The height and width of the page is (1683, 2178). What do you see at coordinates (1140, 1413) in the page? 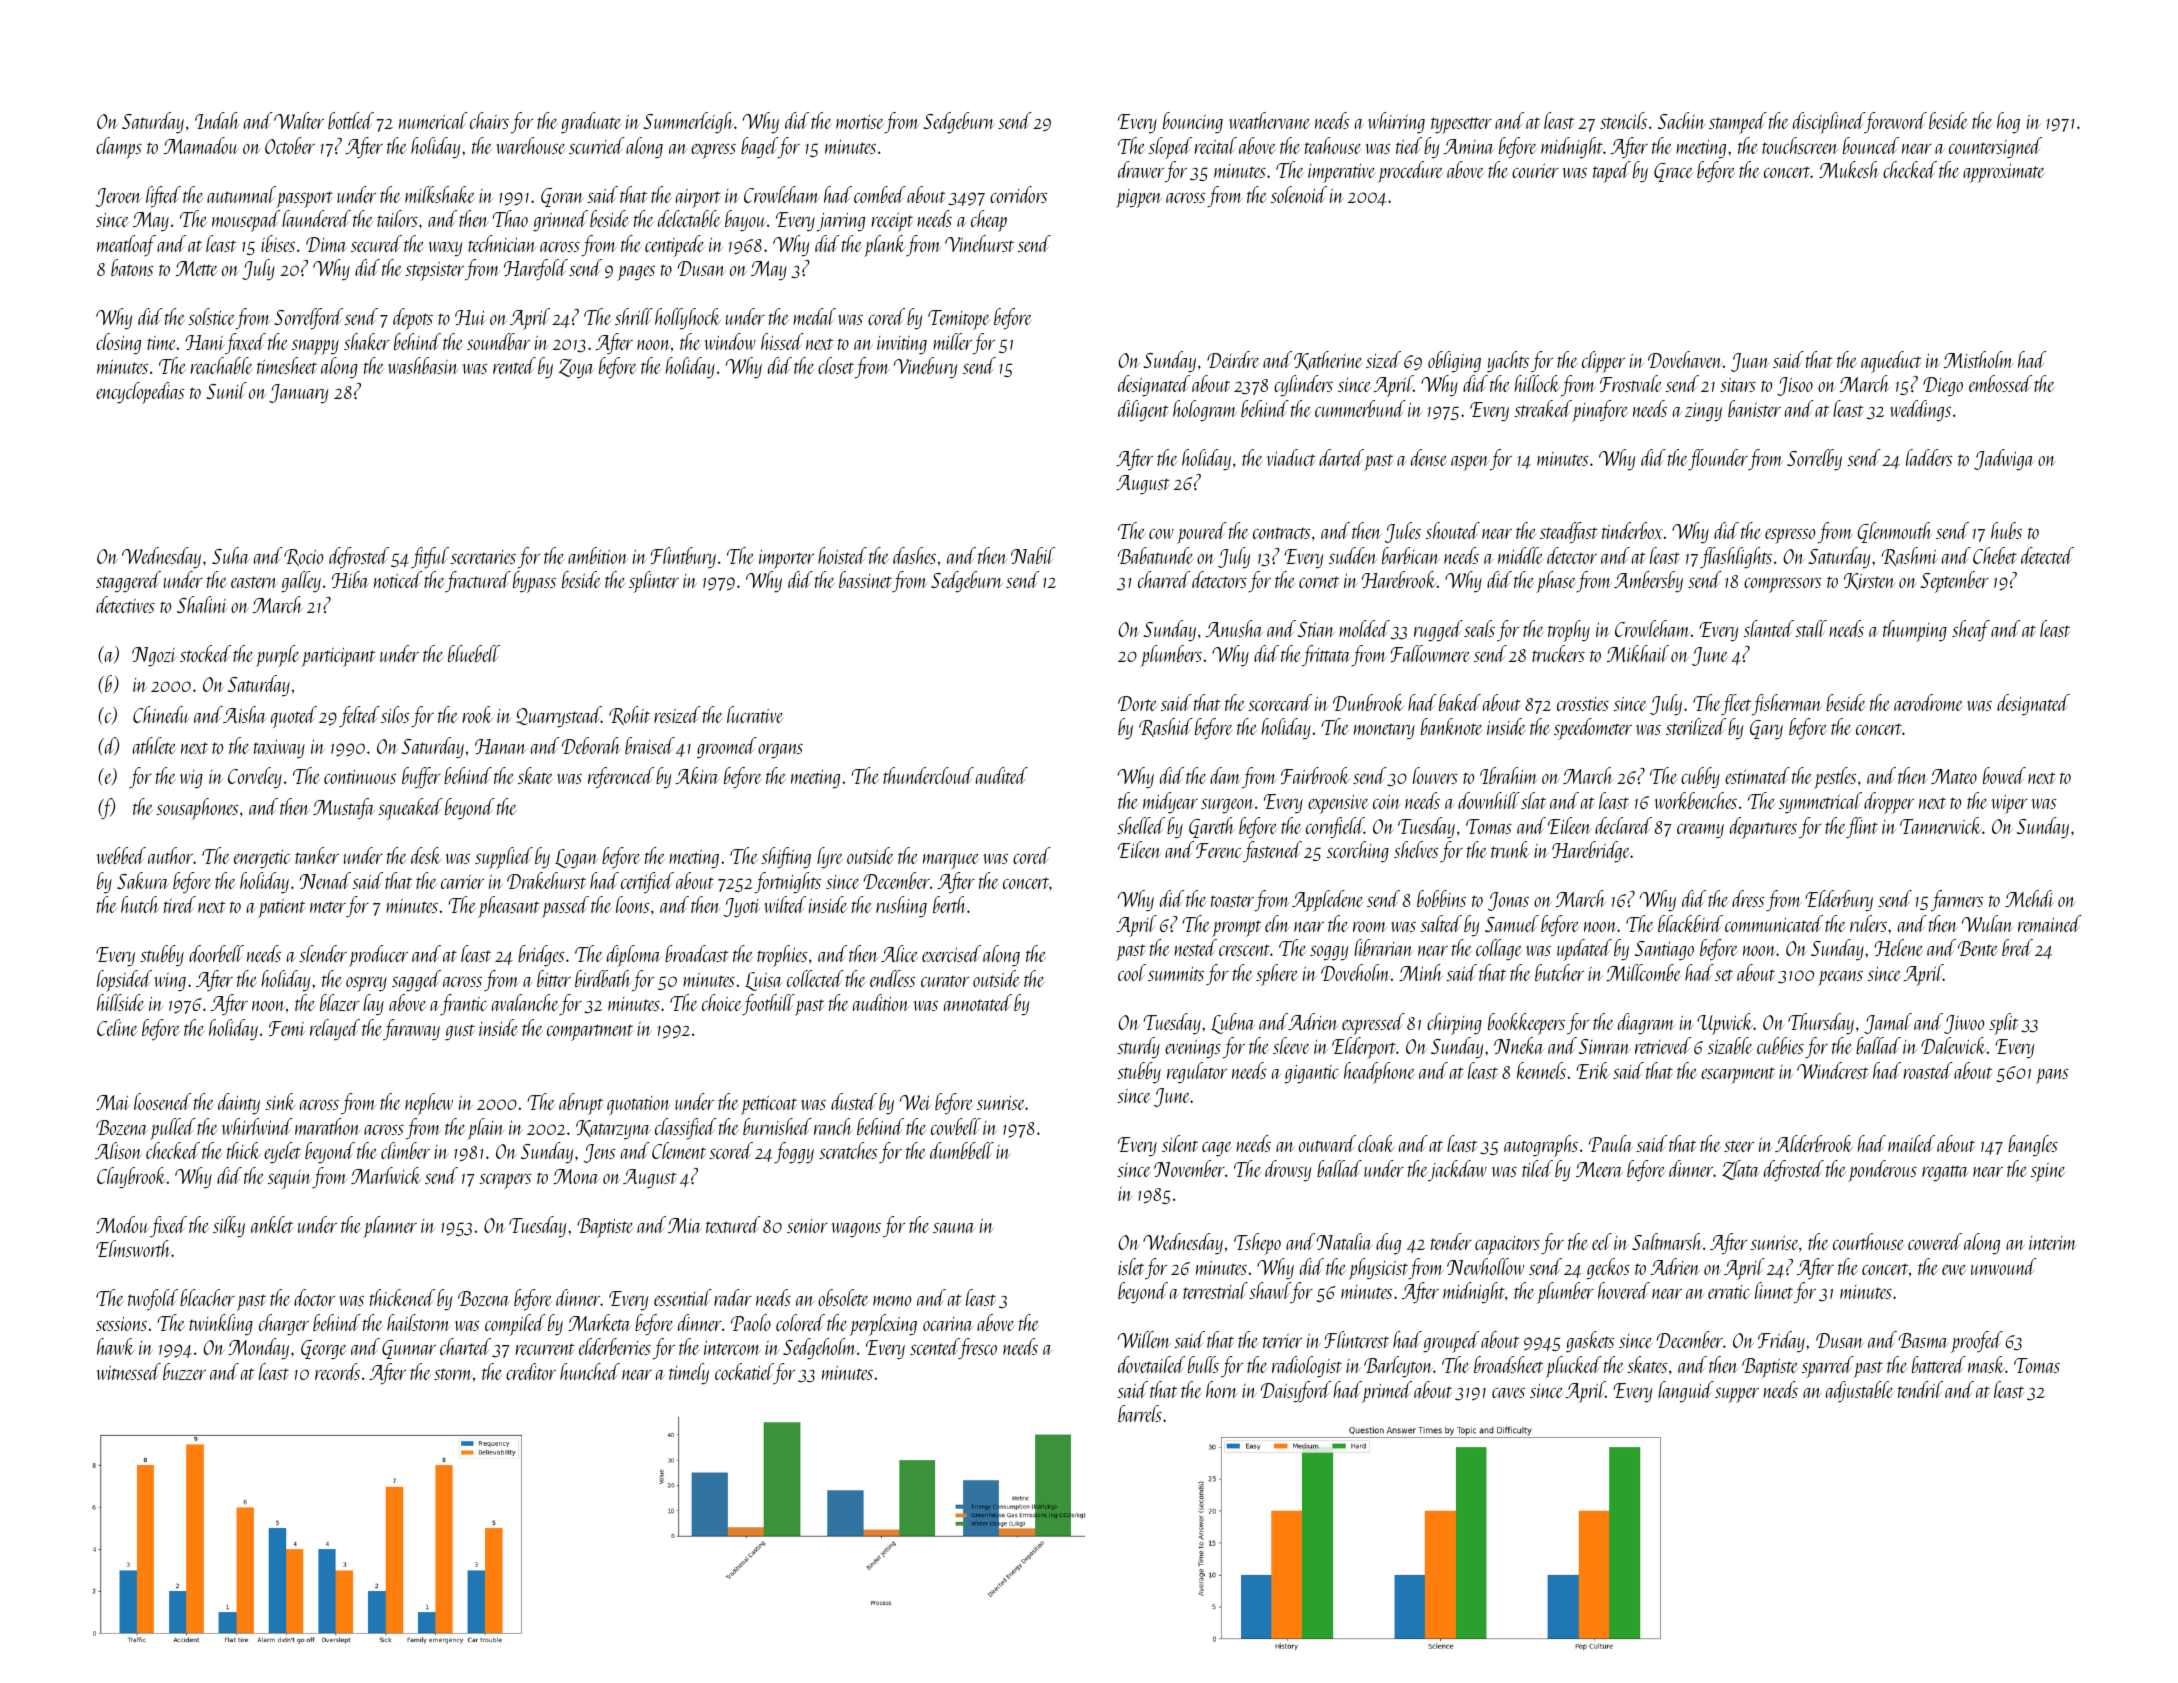
I see `barrels` at bounding box center [1140, 1413].
